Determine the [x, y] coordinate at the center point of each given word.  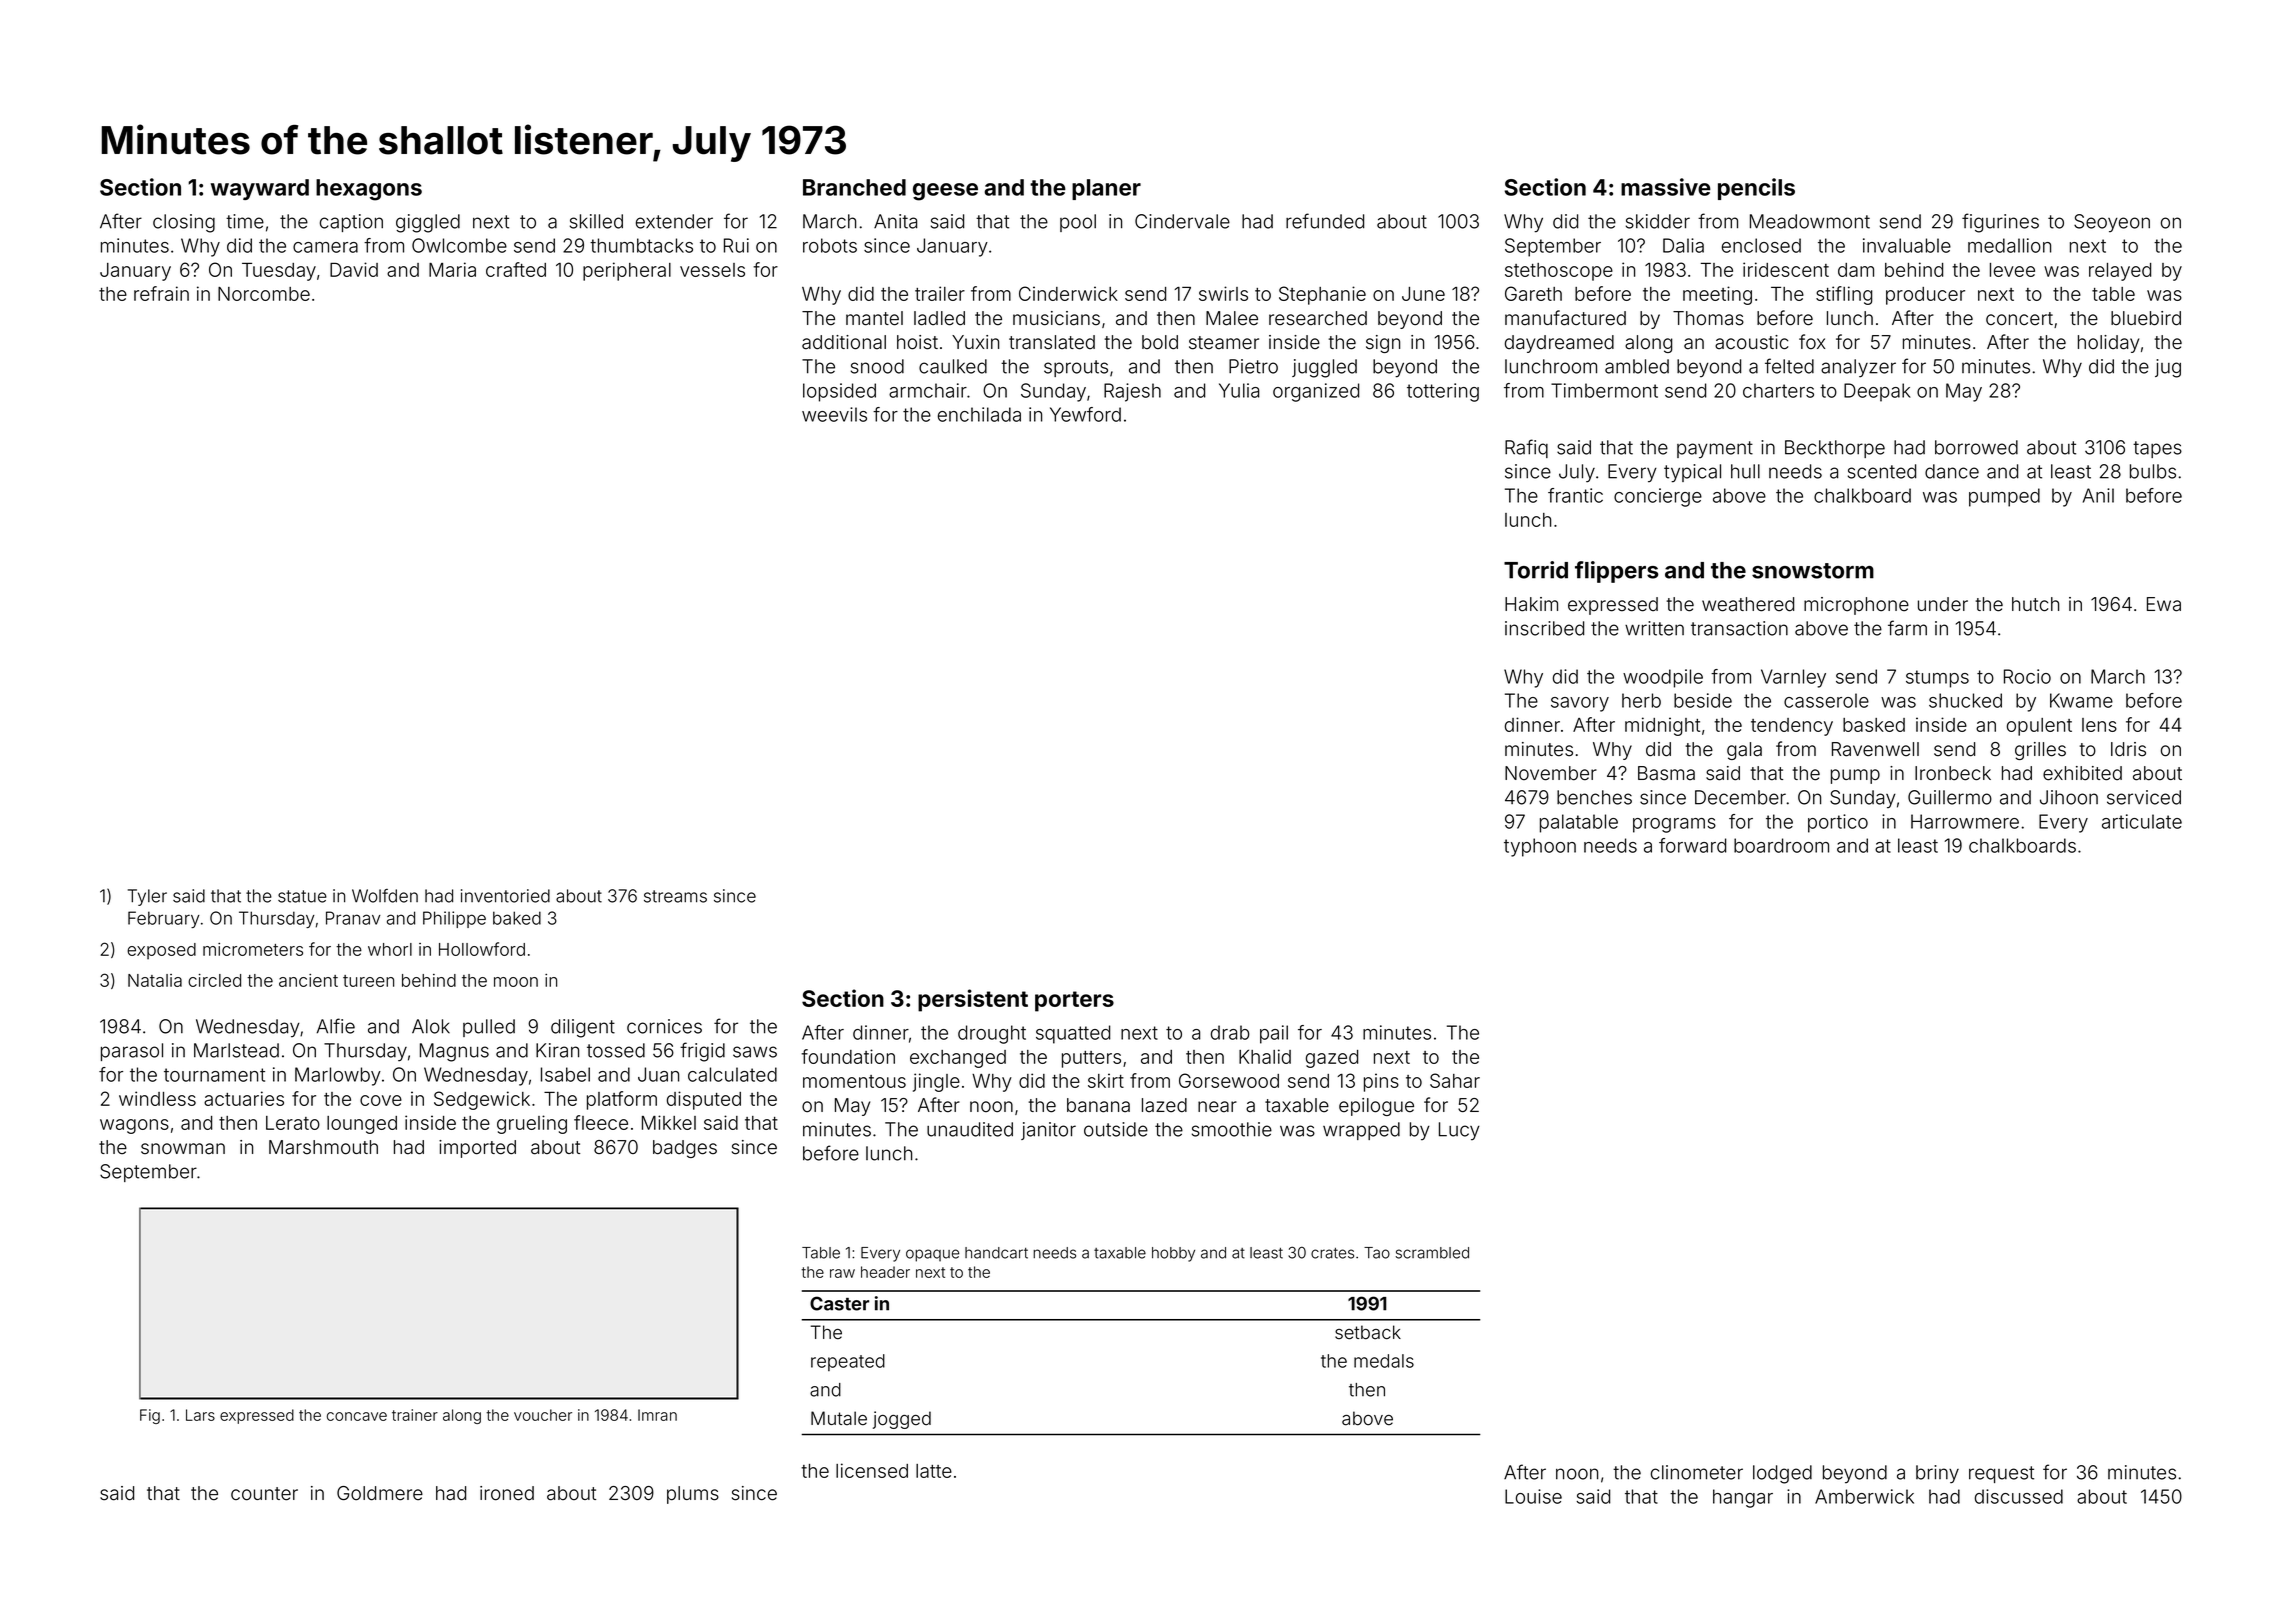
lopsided [839, 392]
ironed [507, 1493]
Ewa [2164, 604]
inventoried [505, 896]
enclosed [1761, 245]
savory [1580, 704]
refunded [1325, 221]
